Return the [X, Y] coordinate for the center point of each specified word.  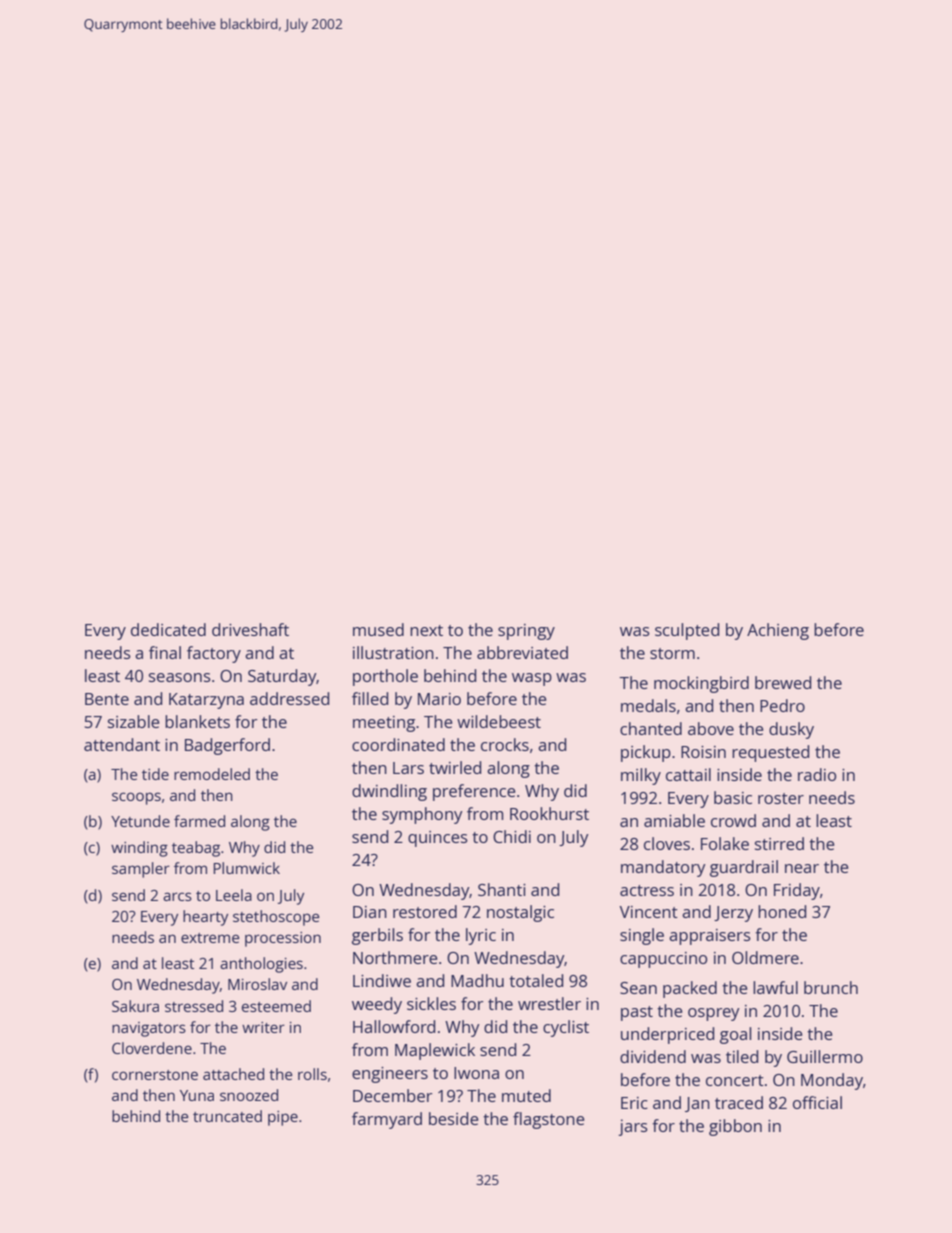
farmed [199, 821]
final [165, 652]
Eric [634, 1103]
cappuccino [663, 960]
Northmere [395, 957]
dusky [791, 730]
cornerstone [155, 1075]
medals [648, 705]
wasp [532, 679]
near [802, 868]
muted [526, 1095]
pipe [283, 1118]
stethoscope [276, 918]
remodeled [212, 774]
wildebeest [499, 721]
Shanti [502, 889]
